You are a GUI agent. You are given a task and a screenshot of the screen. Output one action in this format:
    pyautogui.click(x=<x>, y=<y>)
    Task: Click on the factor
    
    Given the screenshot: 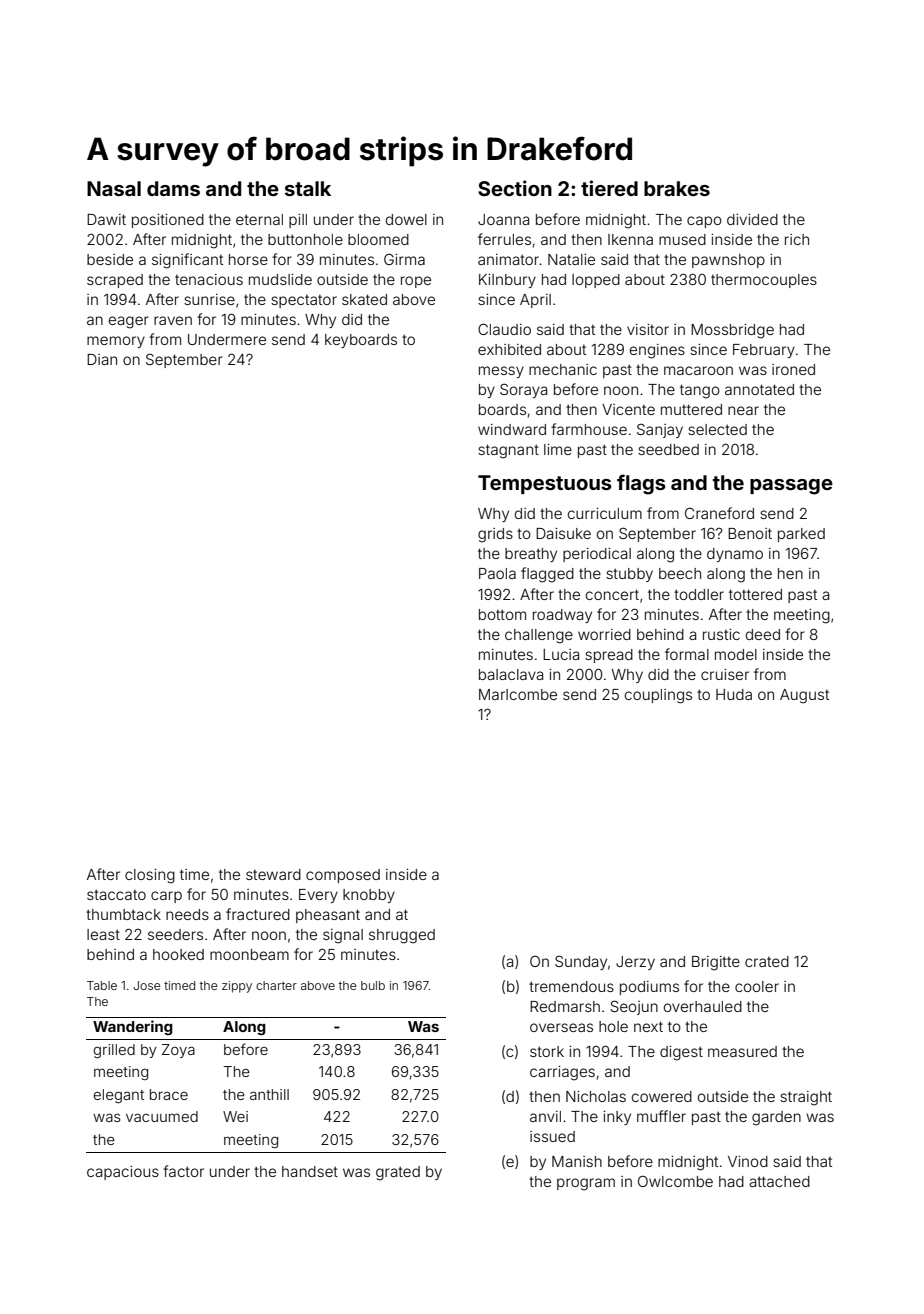 What is the action you would take?
    pyautogui.click(x=183, y=1171)
